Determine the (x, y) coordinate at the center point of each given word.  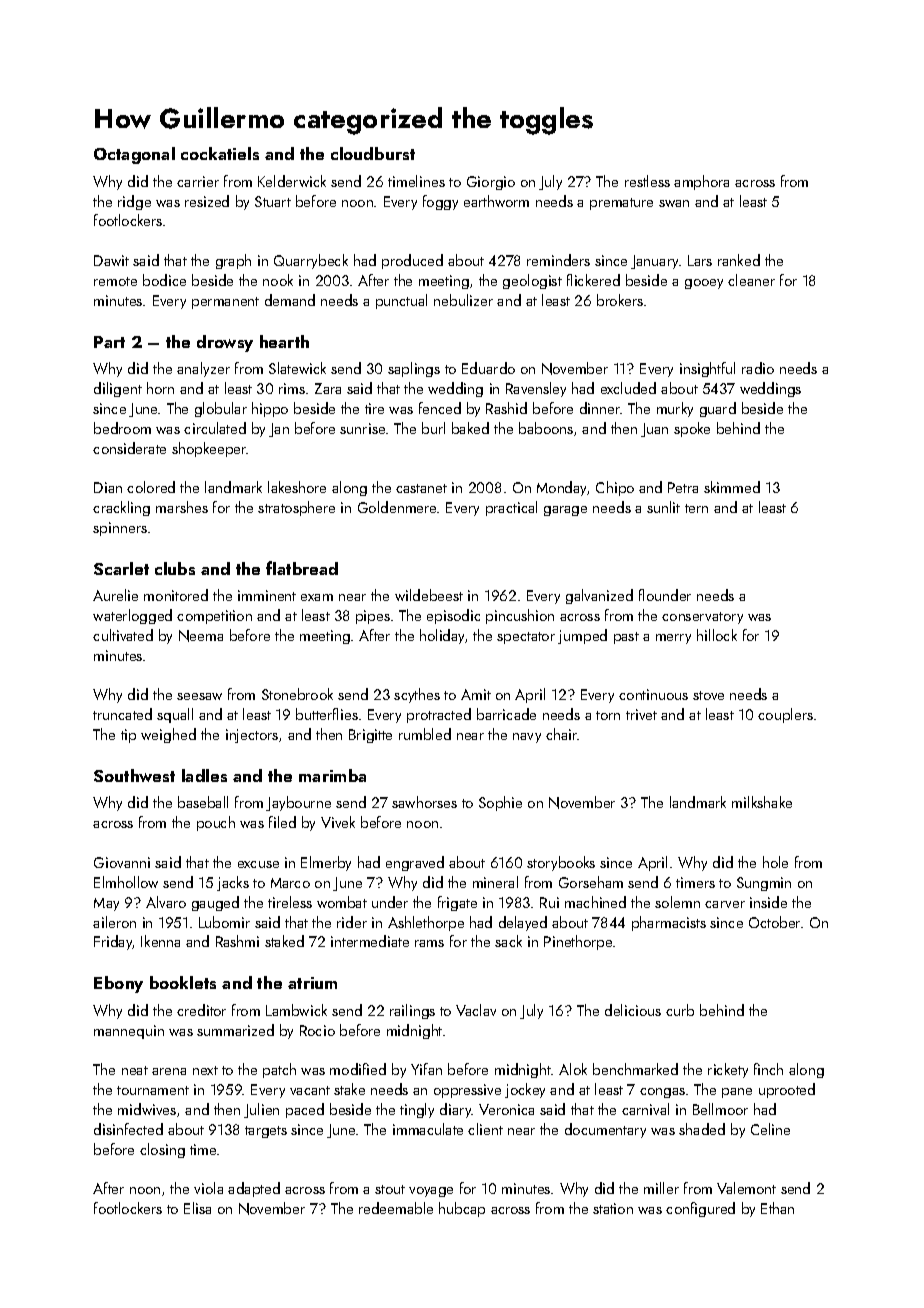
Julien (261, 1110)
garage (565, 511)
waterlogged (132, 616)
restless (647, 181)
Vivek (338, 822)
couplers (785, 715)
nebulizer (463, 300)
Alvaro (166, 902)
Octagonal (134, 155)
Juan (654, 430)
